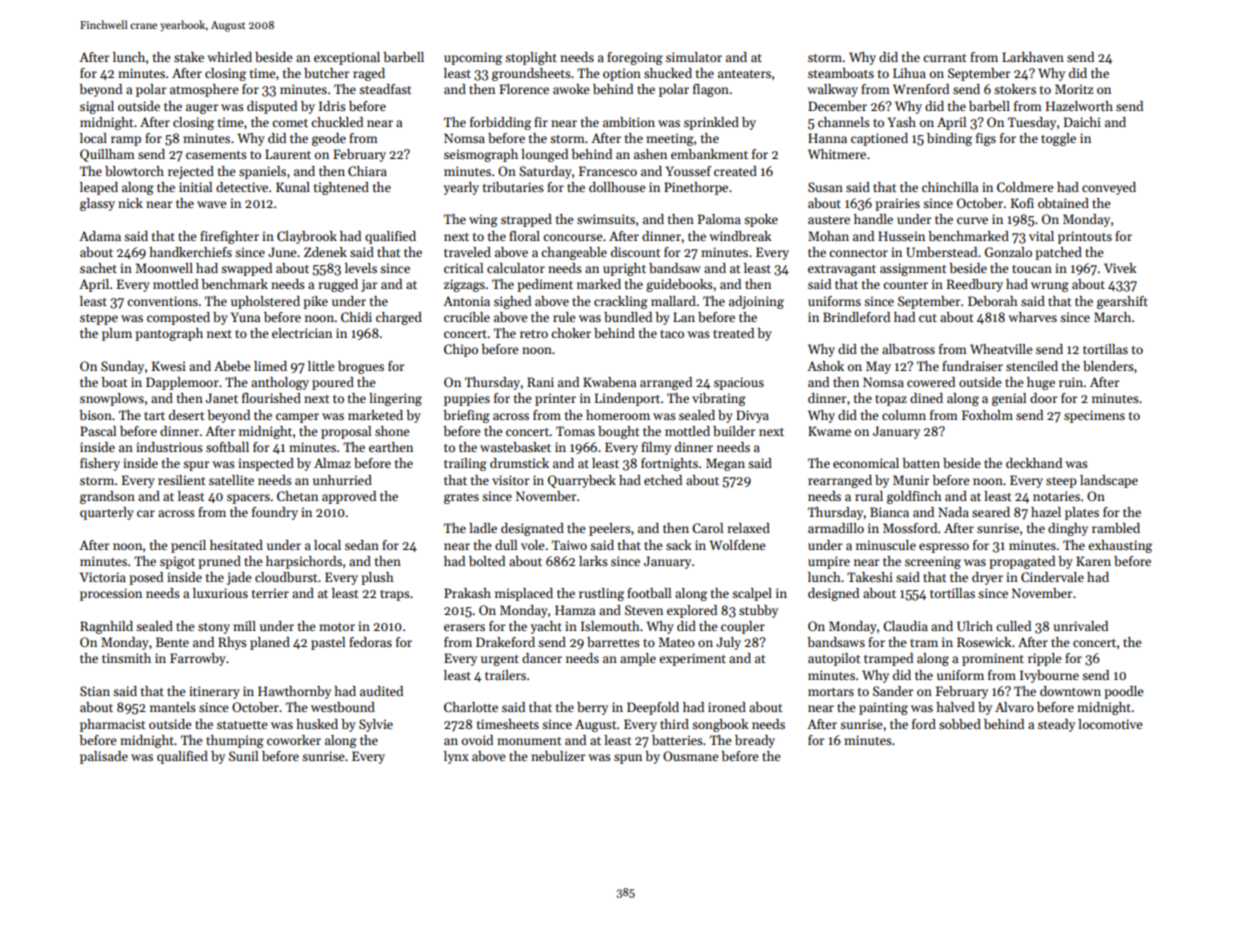  Describe the element at coordinates (243, 756) in the screenshot. I see `Sunil` at that location.
